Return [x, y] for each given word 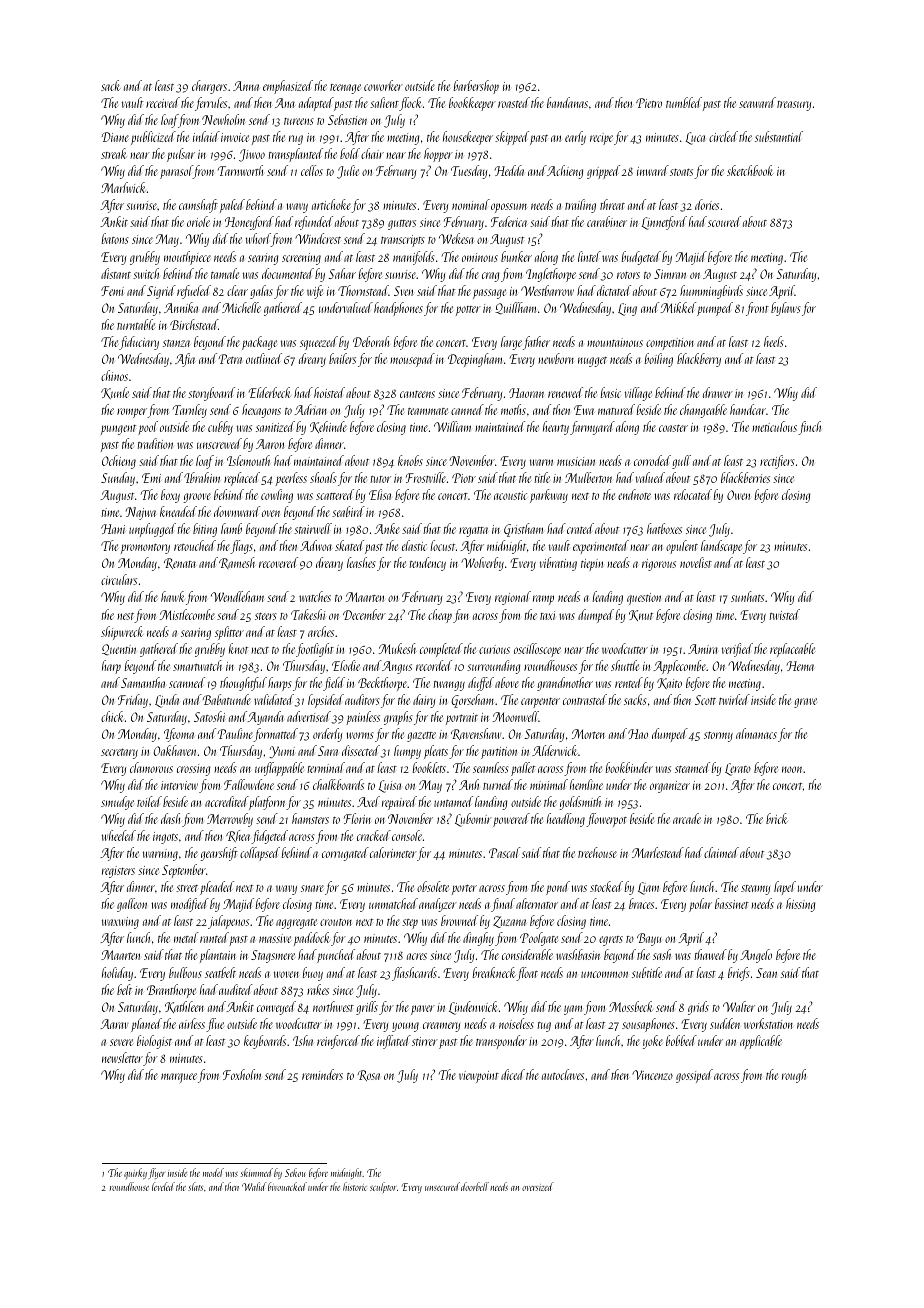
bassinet [732, 903]
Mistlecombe [187, 614]
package [259, 343]
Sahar [342, 273]
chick [112, 716]
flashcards [414, 974]
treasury [794, 106]
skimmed [256, 1172]
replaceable [792, 650]
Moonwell [516, 716]
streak [113, 153]
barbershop [476, 87]
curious [494, 649]
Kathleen [184, 1007]
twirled [734, 699]
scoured [724, 221]
